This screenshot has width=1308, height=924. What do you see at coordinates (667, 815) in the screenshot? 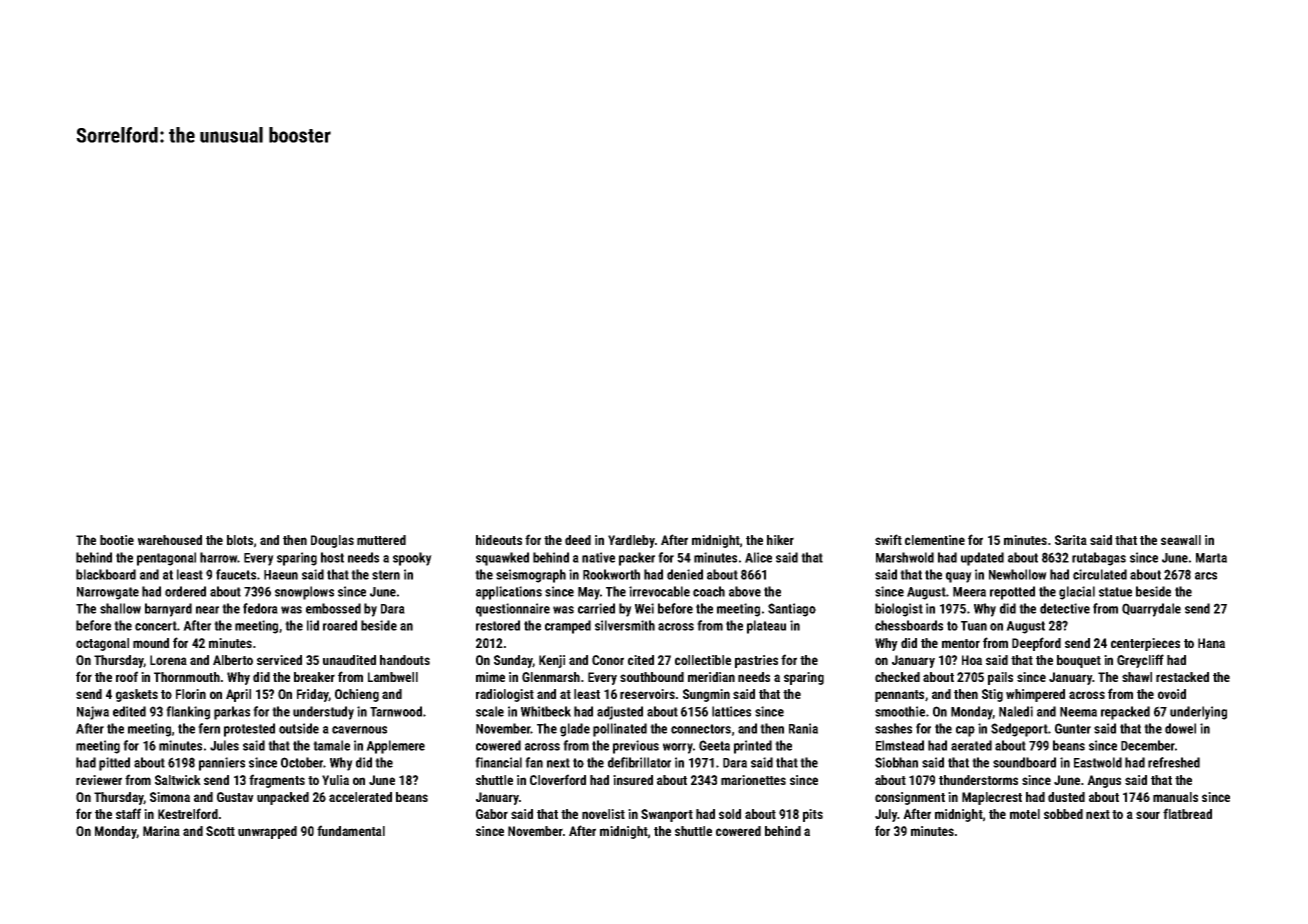
I see `Swanport` at bounding box center [667, 815].
